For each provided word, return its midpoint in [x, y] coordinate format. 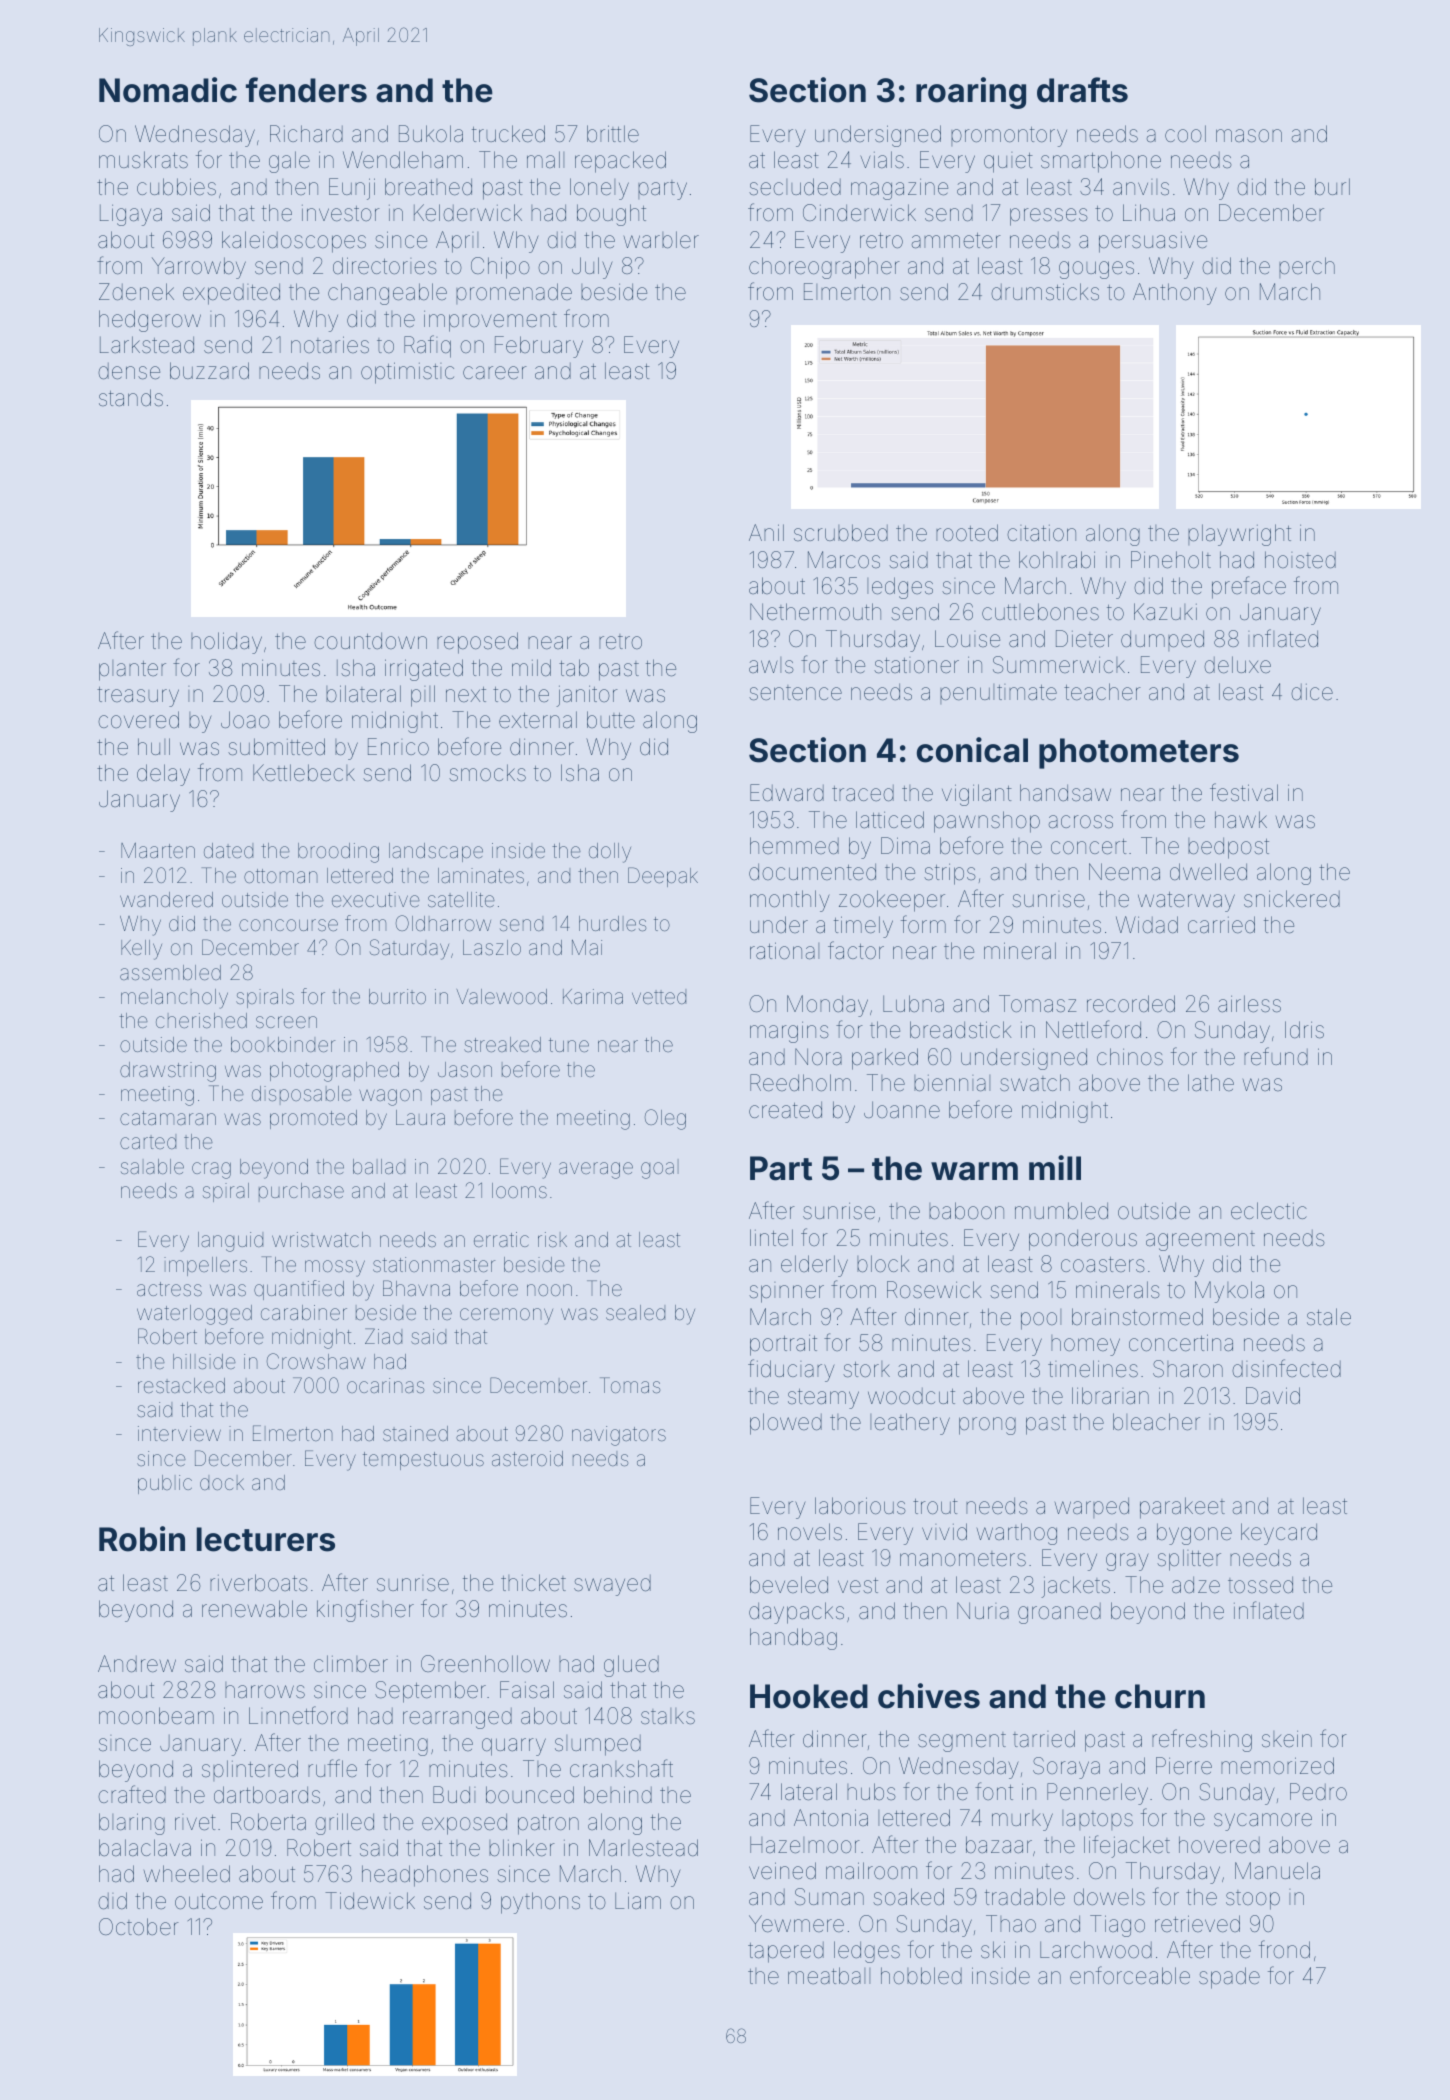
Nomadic [168, 90]
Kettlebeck [304, 773]
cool [1185, 133]
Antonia [831, 1817]
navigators [619, 1436]
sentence [795, 693]
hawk [1241, 820]
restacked [181, 1385]
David [1273, 1395]
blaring [132, 1824]
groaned [1059, 1613]
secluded [795, 187]
